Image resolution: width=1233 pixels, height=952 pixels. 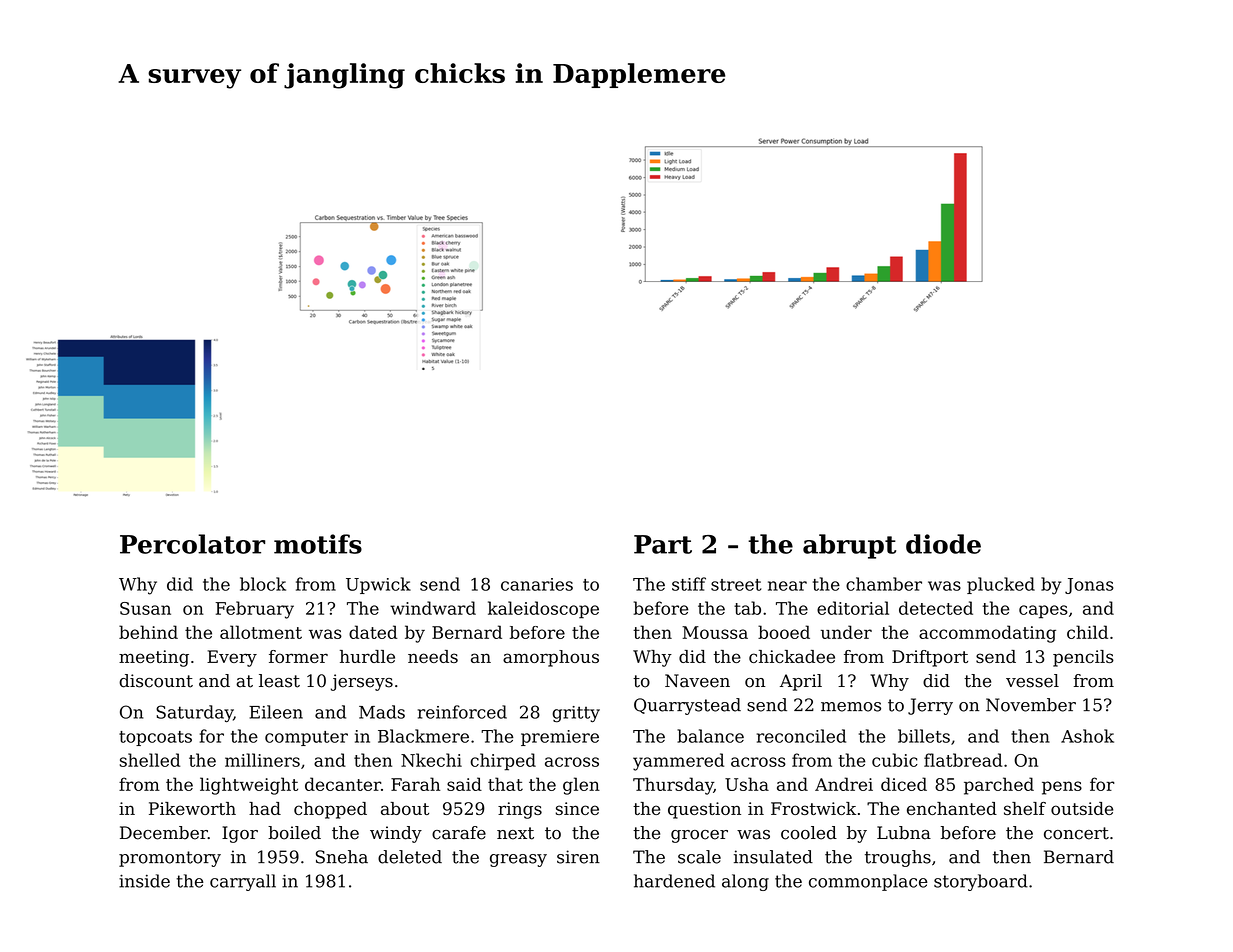 What do you see at coordinates (576, 714) in the screenshot?
I see `gritty` at bounding box center [576, 714].
